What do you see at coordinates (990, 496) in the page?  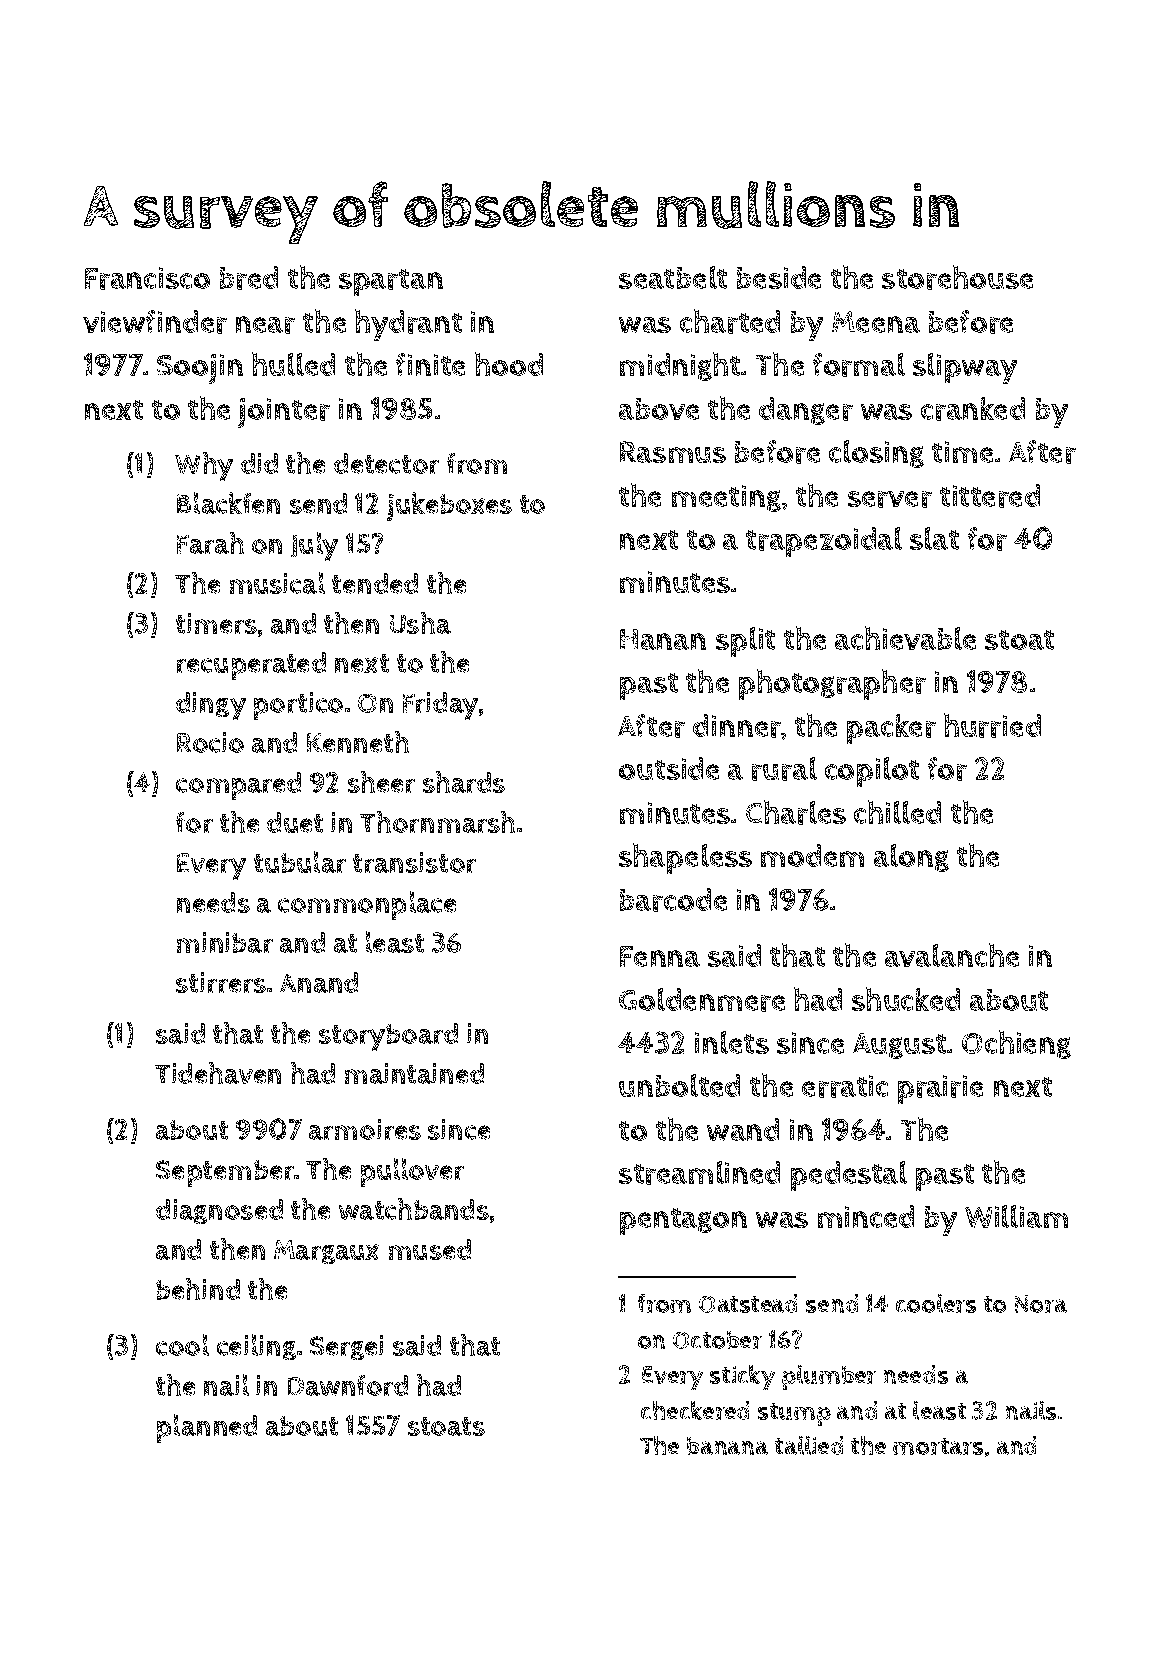 I see `tittered` at bounding box center [990, 496].
